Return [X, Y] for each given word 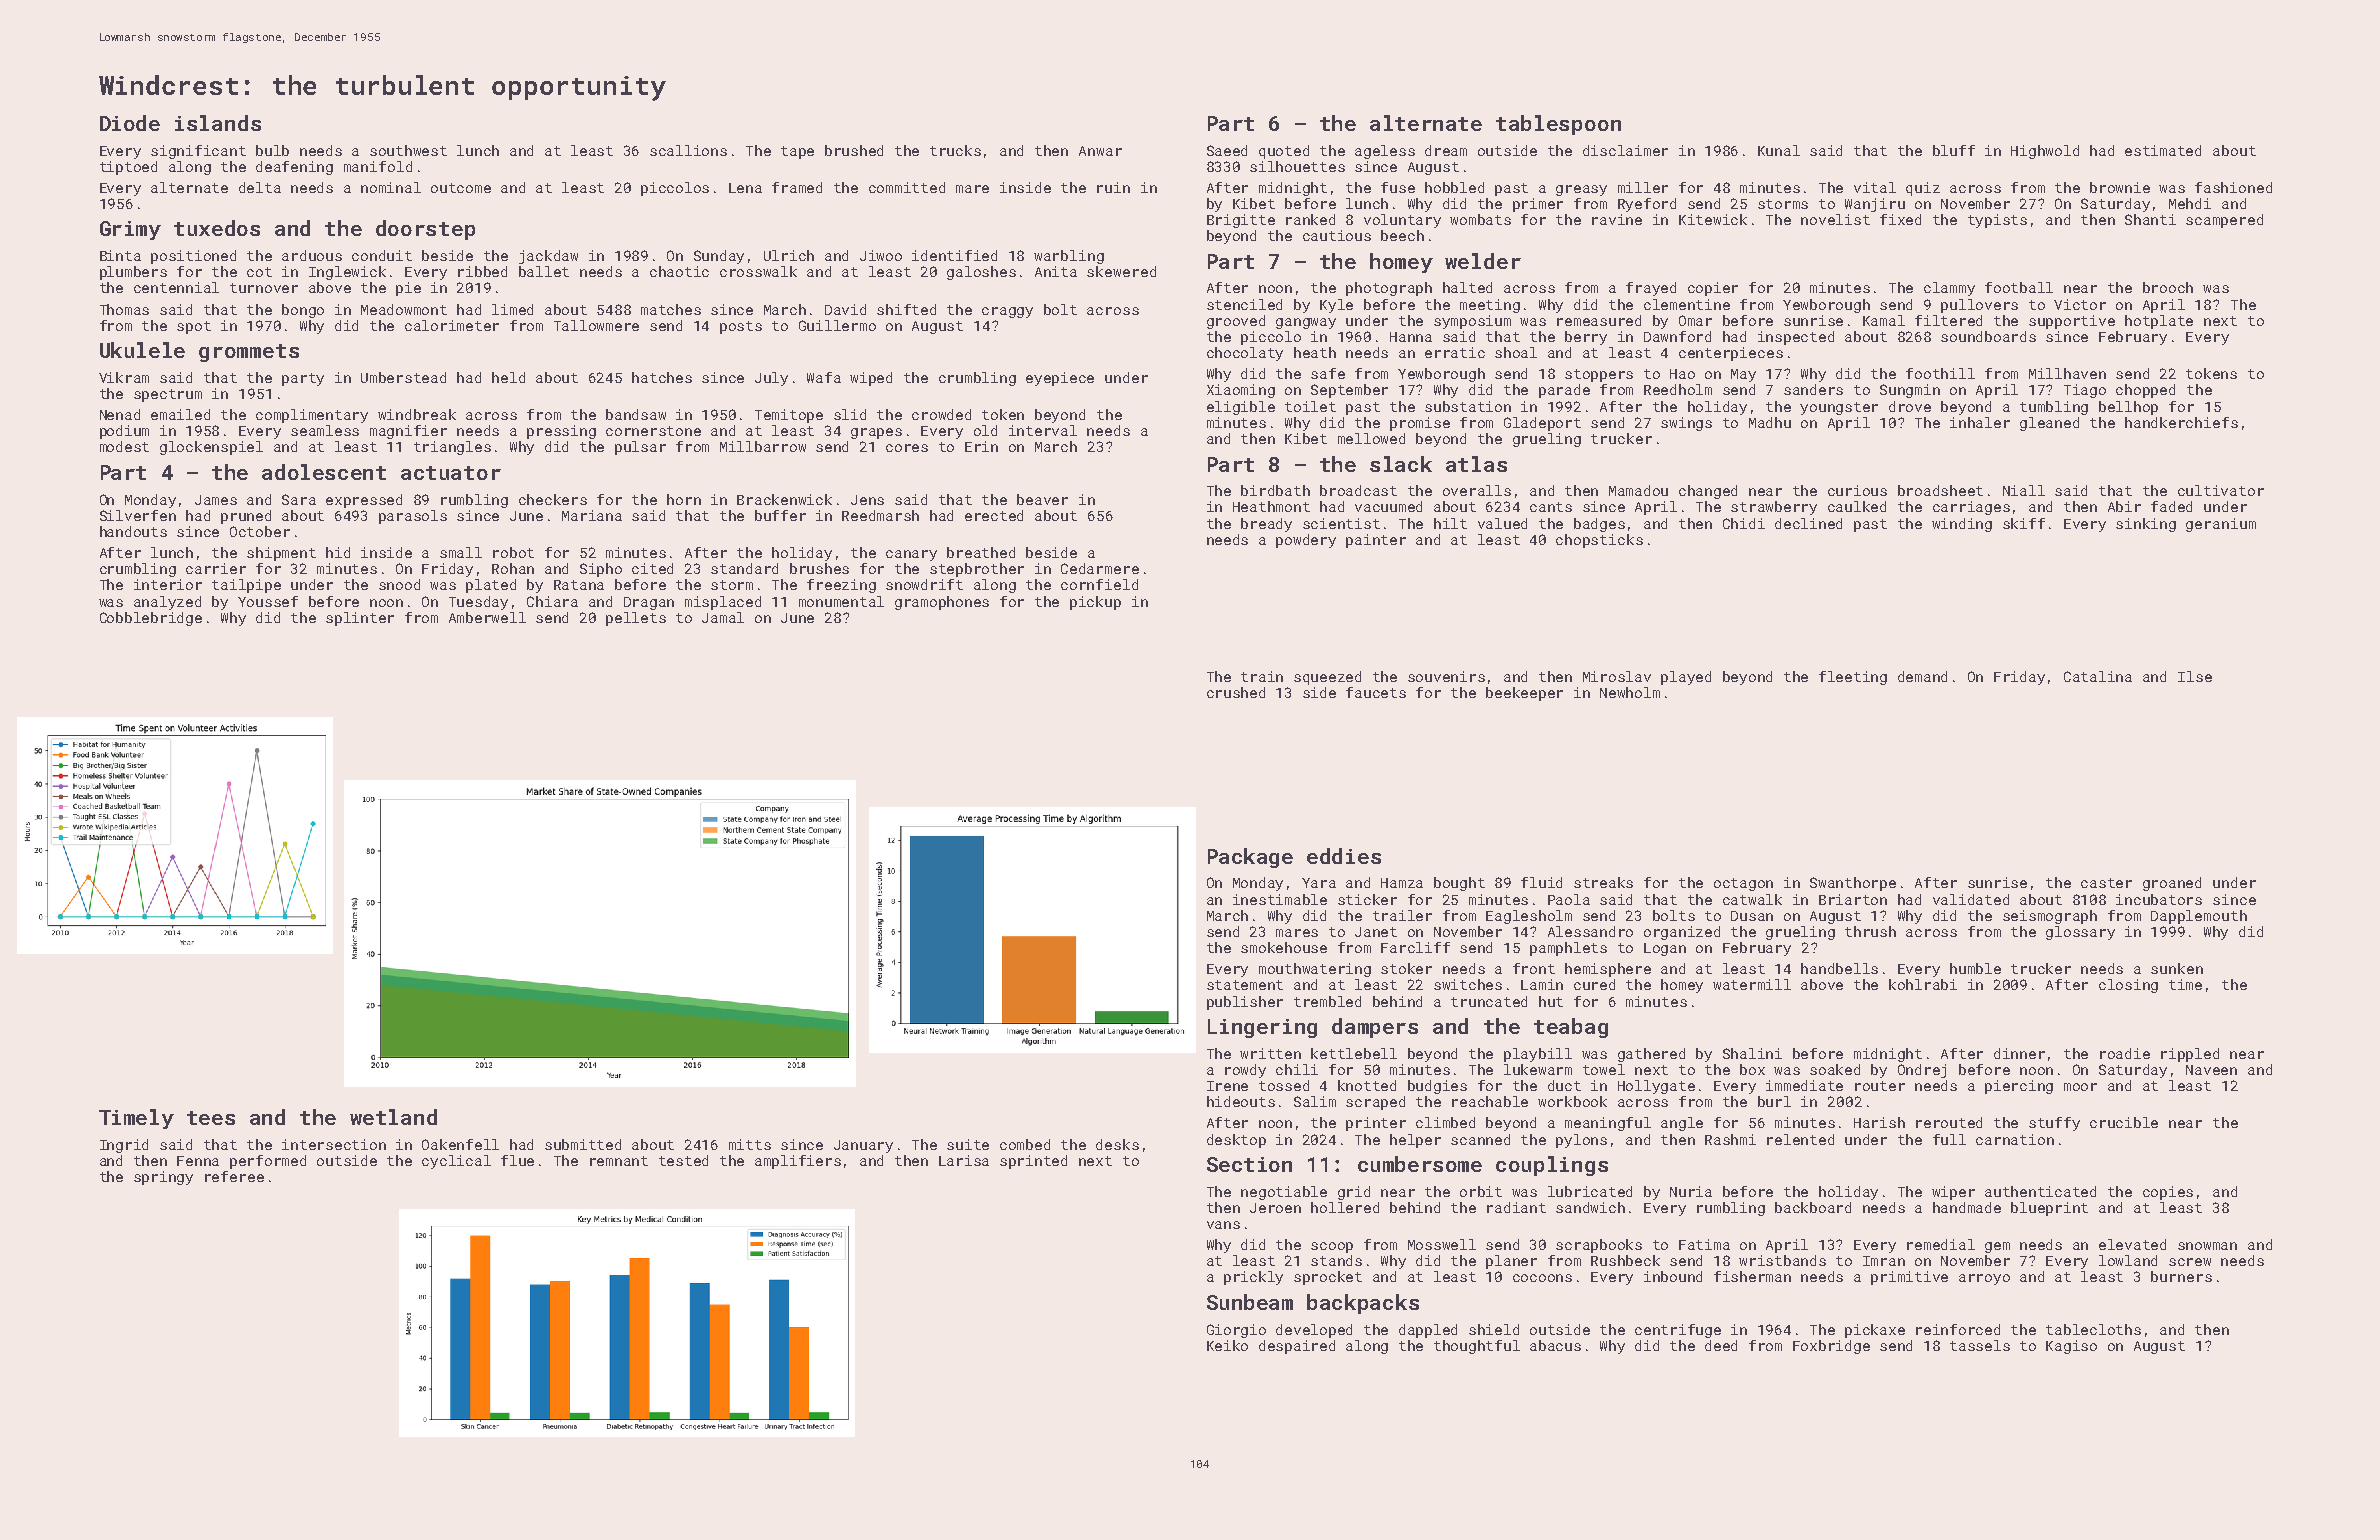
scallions [688, 150]
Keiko [1227, 1345]
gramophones [942, 603]
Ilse [2195, 676]
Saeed [1227, 150]
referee [234, 1176]
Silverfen [138, 515]
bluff [1954, 150]
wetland [393, 1117]
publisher [1245, 1003]
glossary [2080, 933]
